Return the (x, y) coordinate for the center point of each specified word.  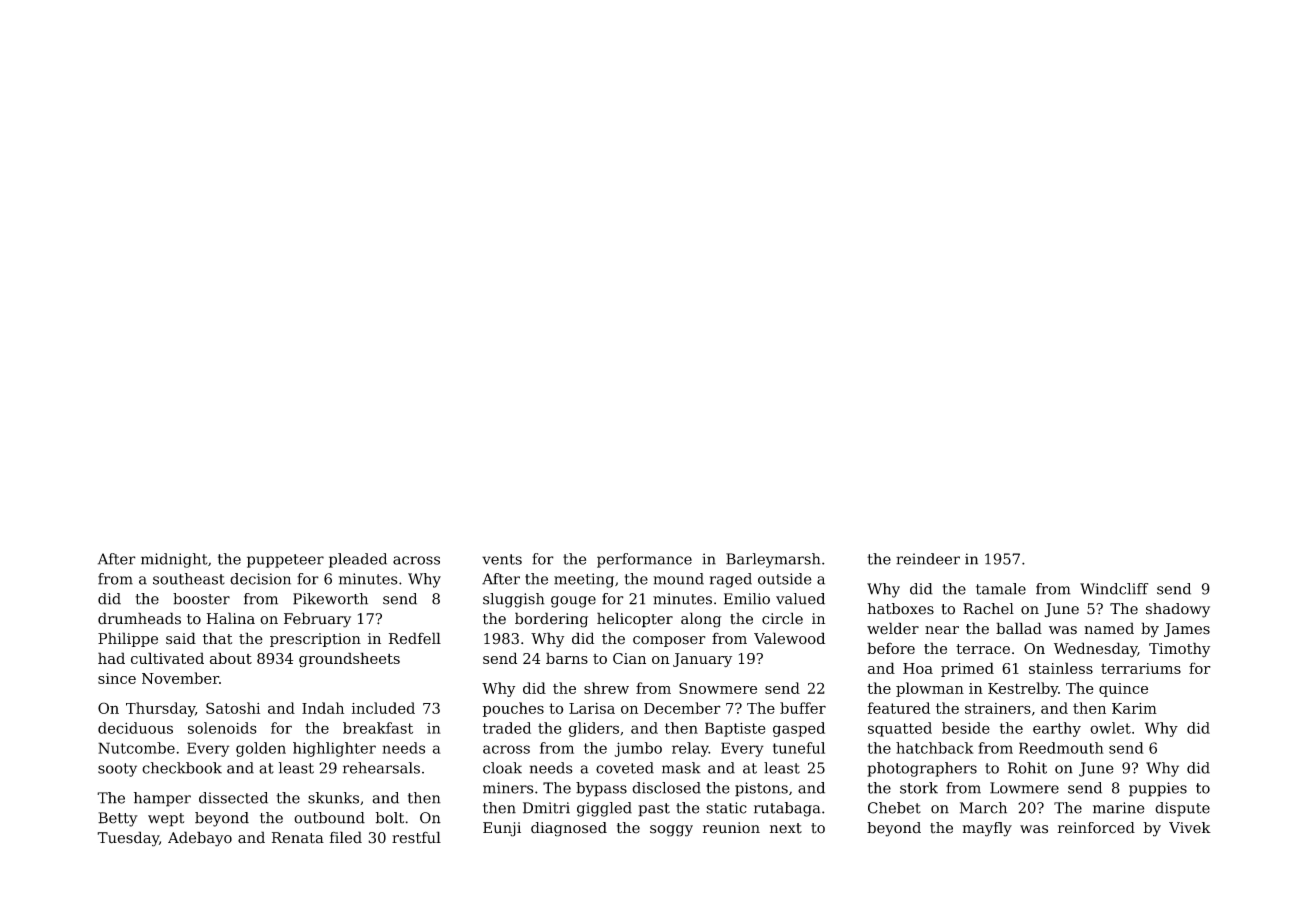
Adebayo (200, 839)
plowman (930, 689)
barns (567, 658)
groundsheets (349, 660)
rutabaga (787, 809)
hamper (162, 799)
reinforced (1096, 828)
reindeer (928, 559)
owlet (1110, 728)
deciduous (135, 728)
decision (260, 579)
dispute (1182, 809)
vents (502, 559)
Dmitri (546, 808)
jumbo (638, 749)
